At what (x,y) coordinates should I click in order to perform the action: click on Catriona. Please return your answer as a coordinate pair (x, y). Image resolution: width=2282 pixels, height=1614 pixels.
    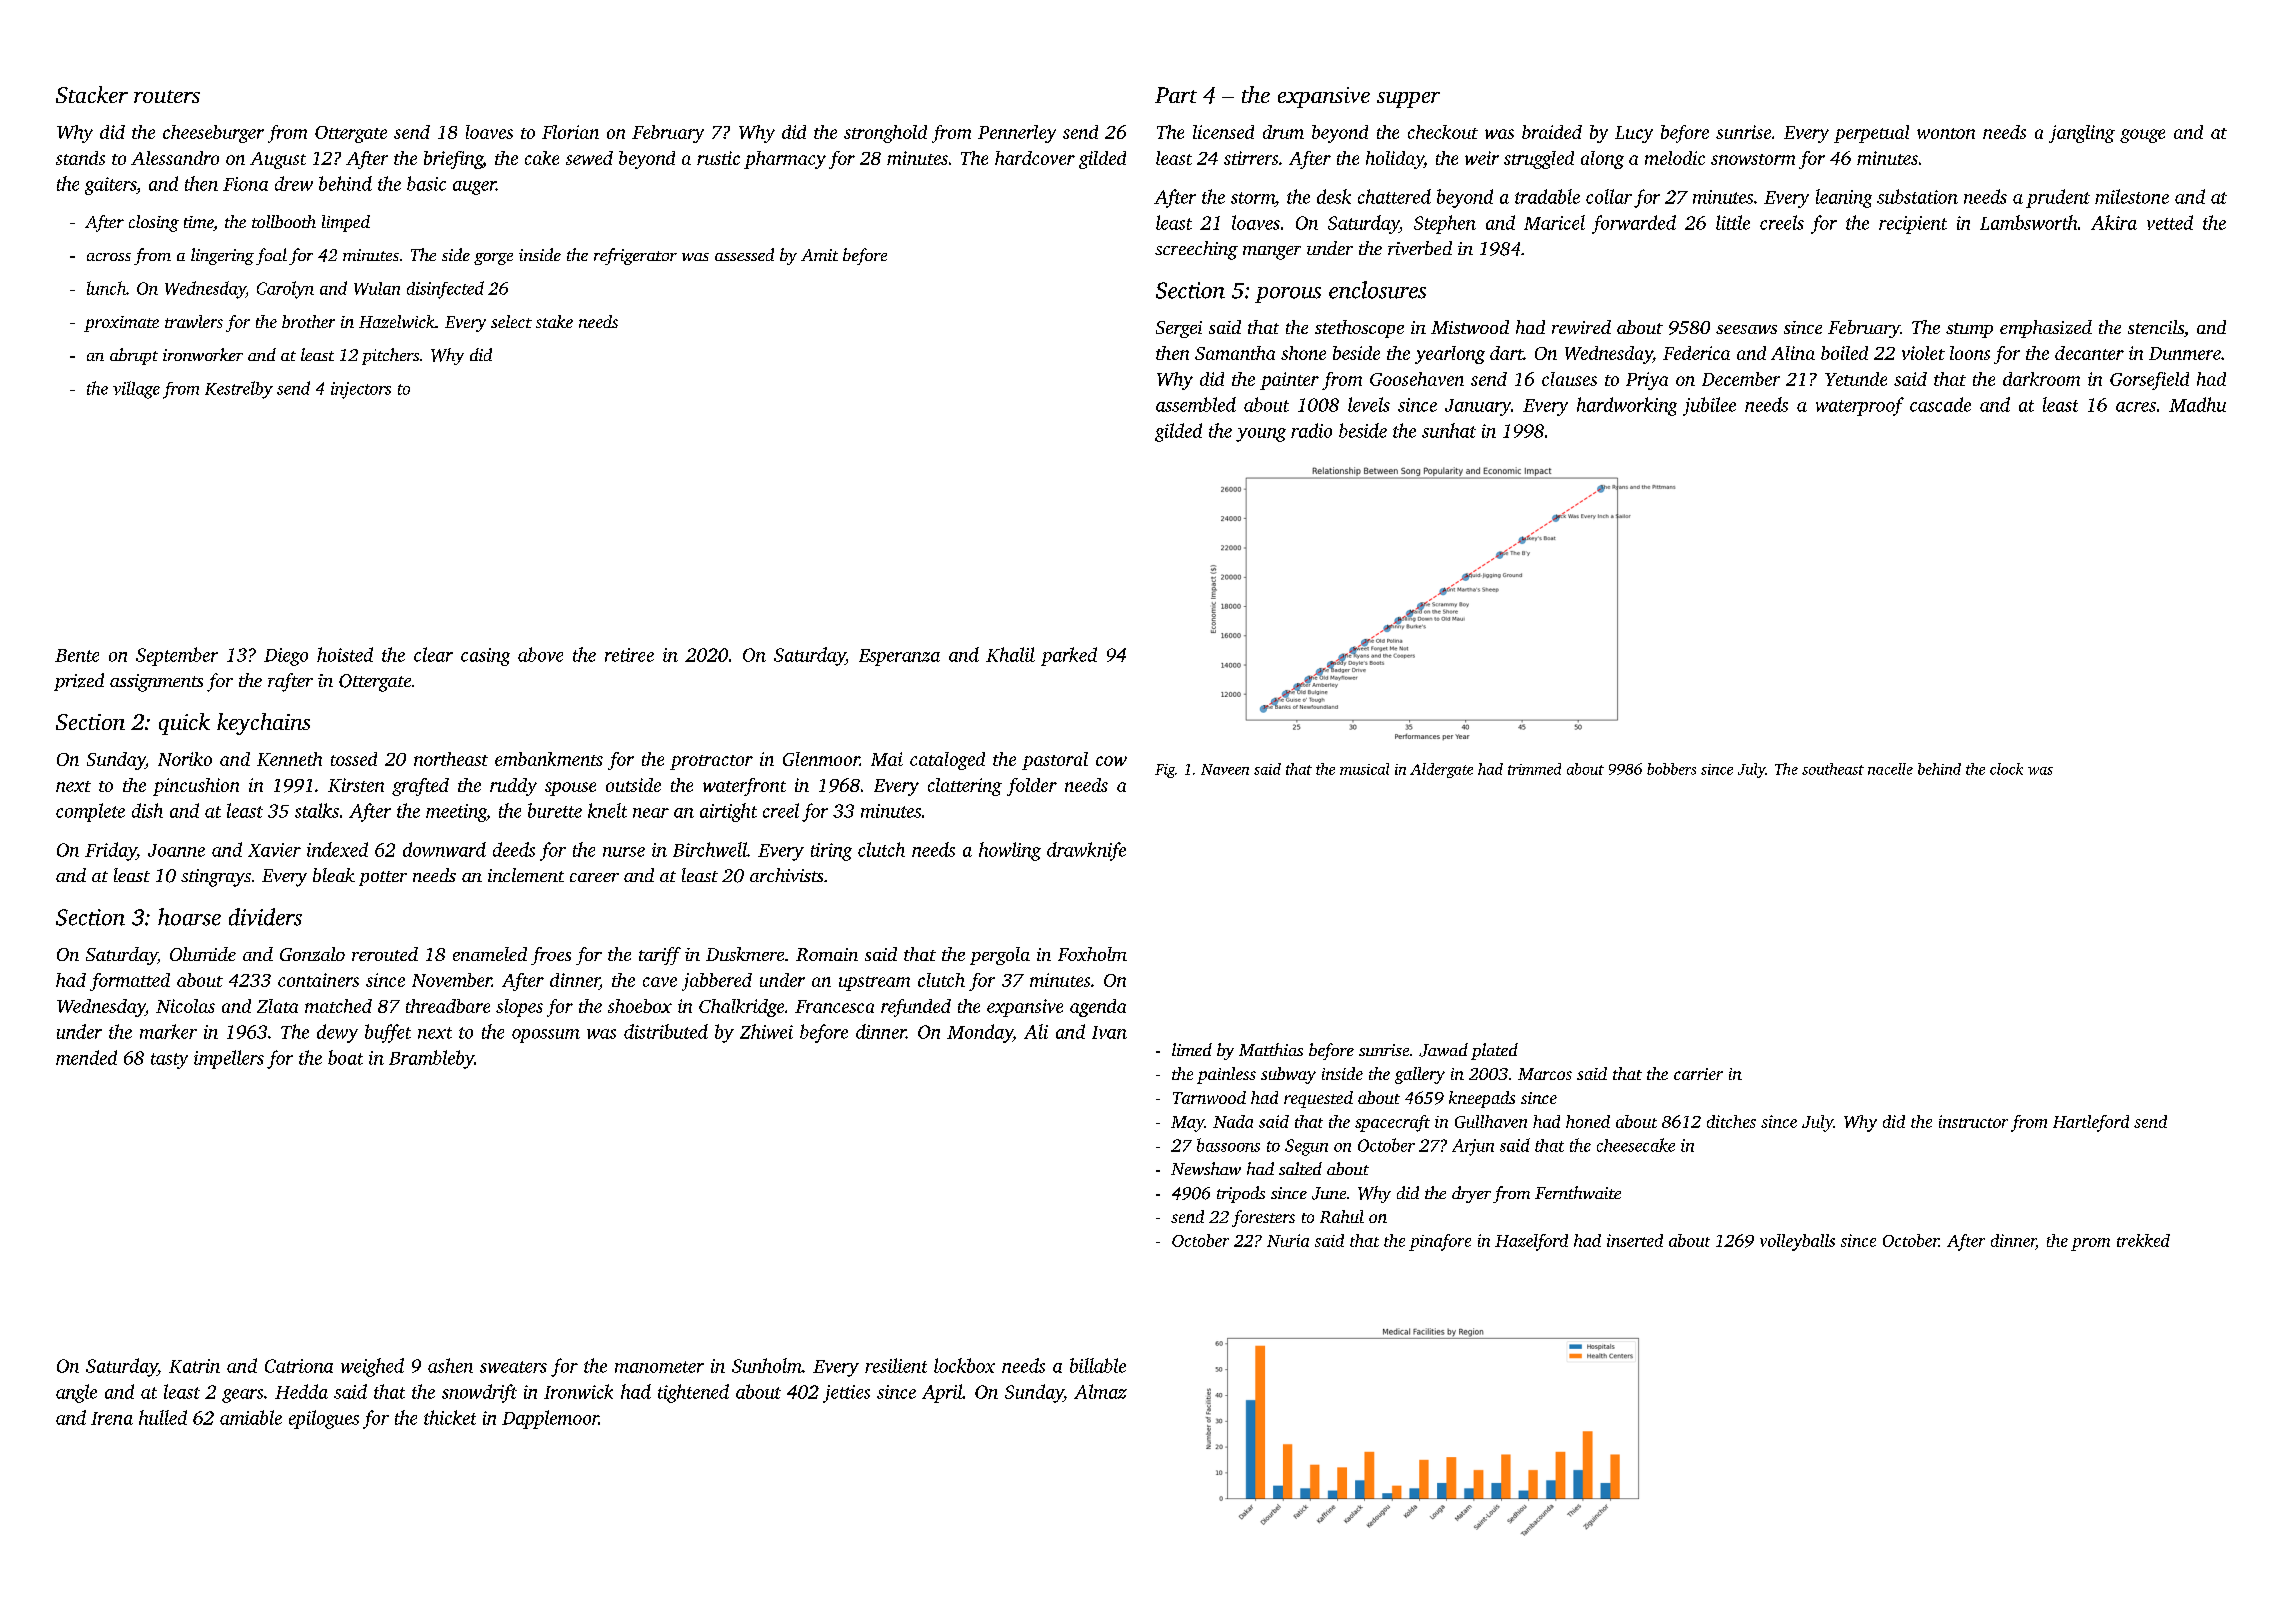
    Looking at the image, I should click on (299, 1366).
